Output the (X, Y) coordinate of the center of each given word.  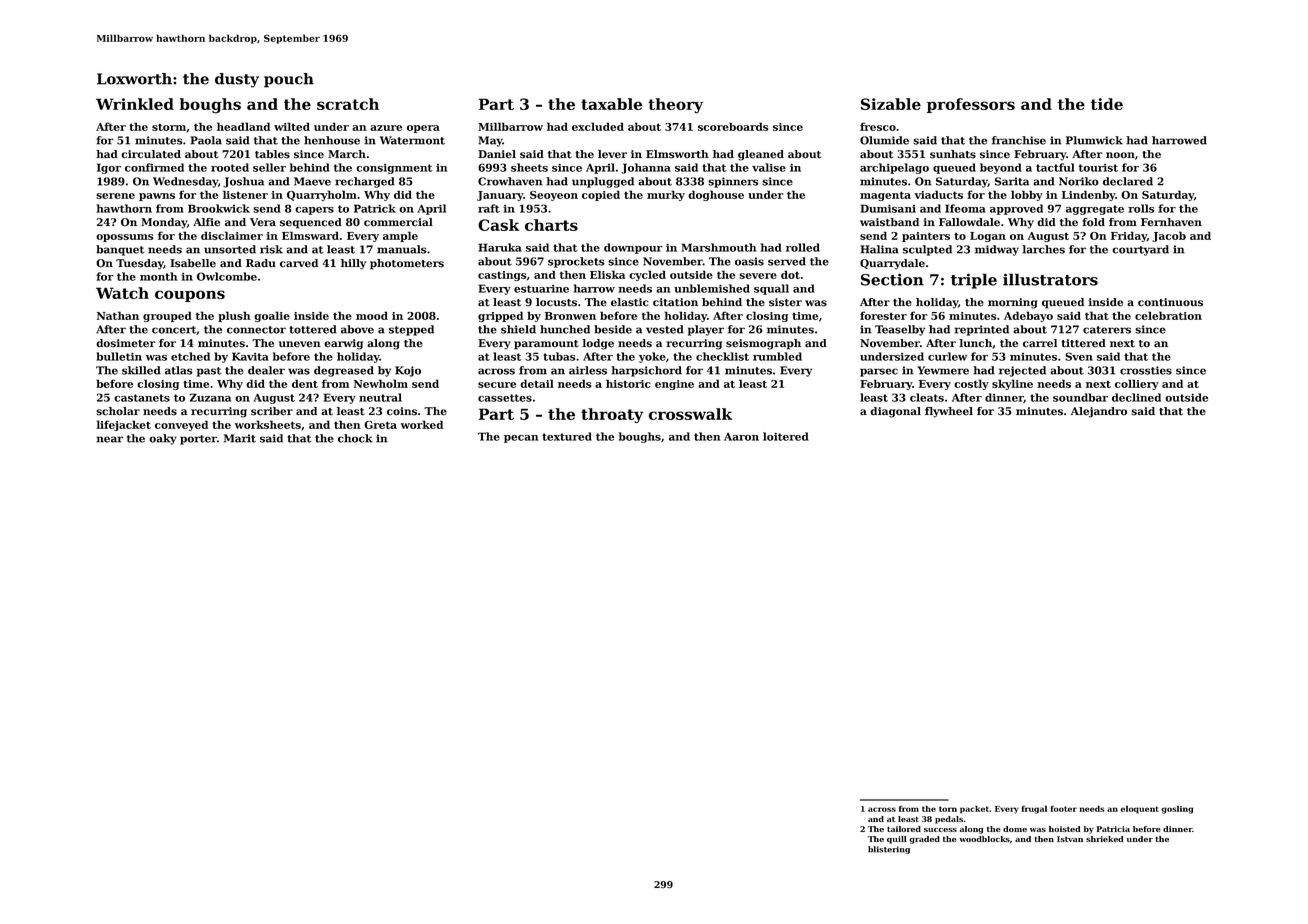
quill (896, 840)
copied (601, 195)
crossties (1146, 370)
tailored (904, 829)
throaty (612, 415)
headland (243, 126)
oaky (163, 439)
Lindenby (1088, 195)
